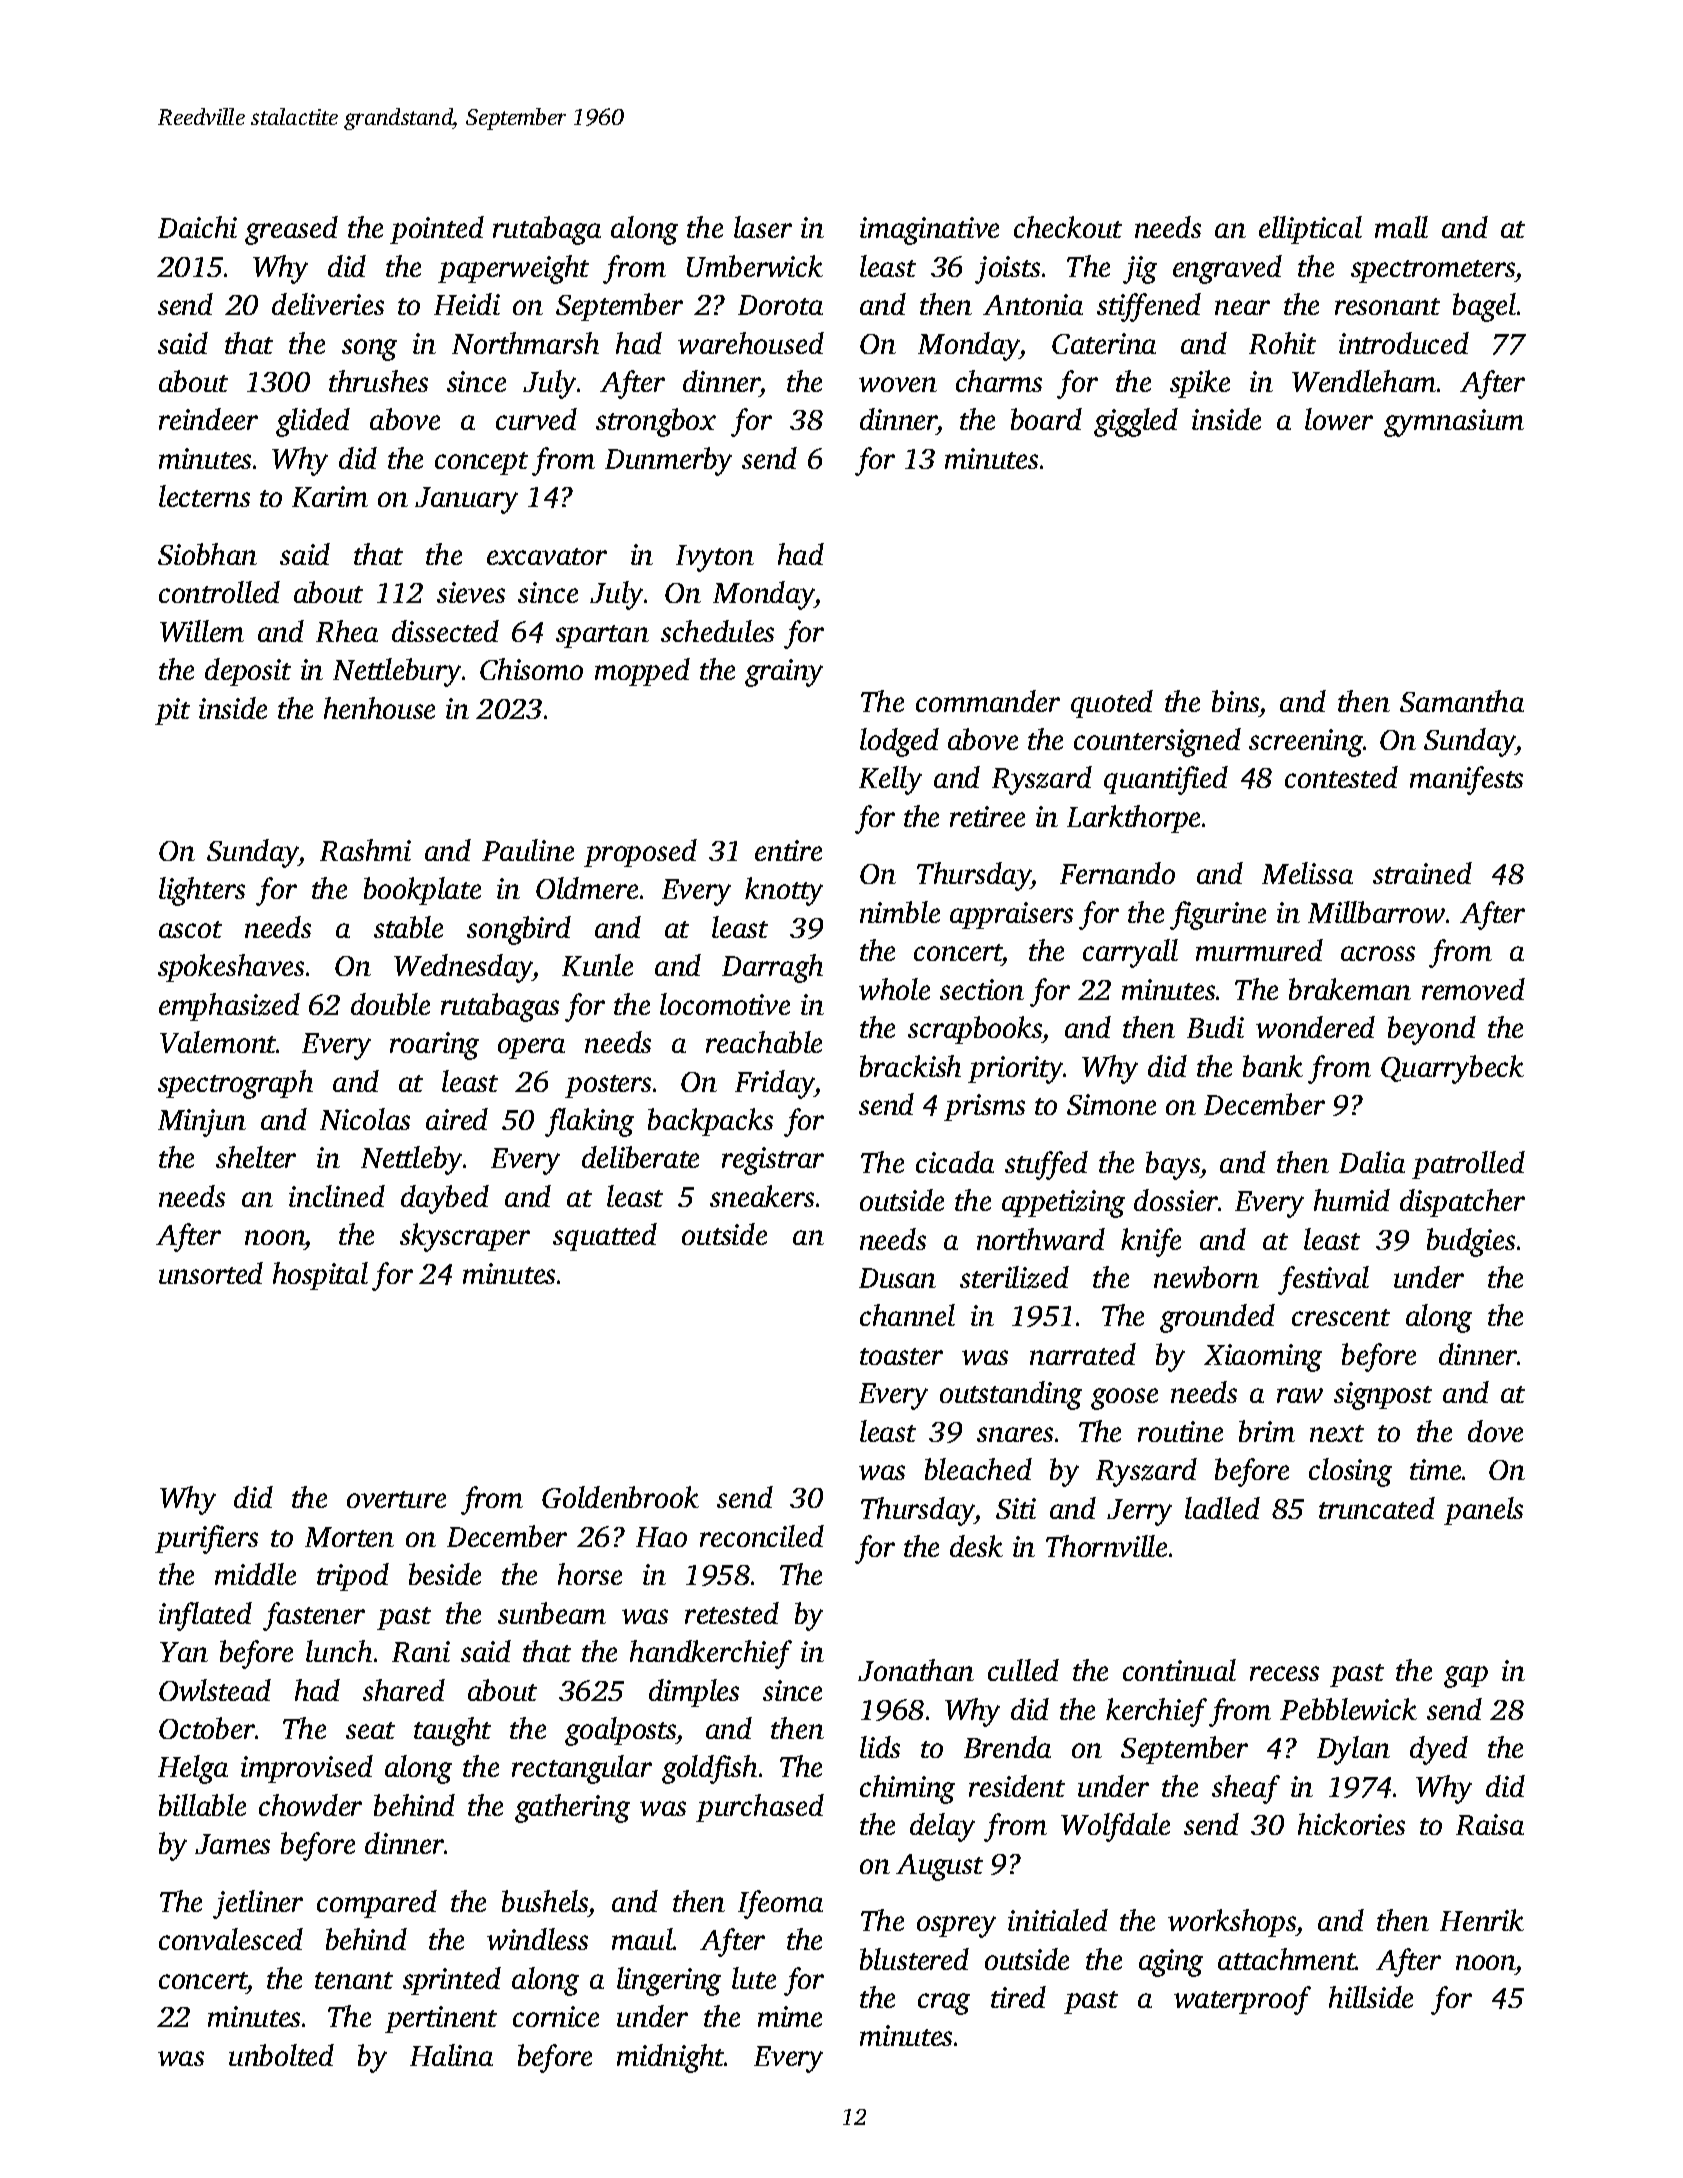  What do you see at coordinates (899, 742) in the document?
I see `lodged` at bounding box center [899, 742].
